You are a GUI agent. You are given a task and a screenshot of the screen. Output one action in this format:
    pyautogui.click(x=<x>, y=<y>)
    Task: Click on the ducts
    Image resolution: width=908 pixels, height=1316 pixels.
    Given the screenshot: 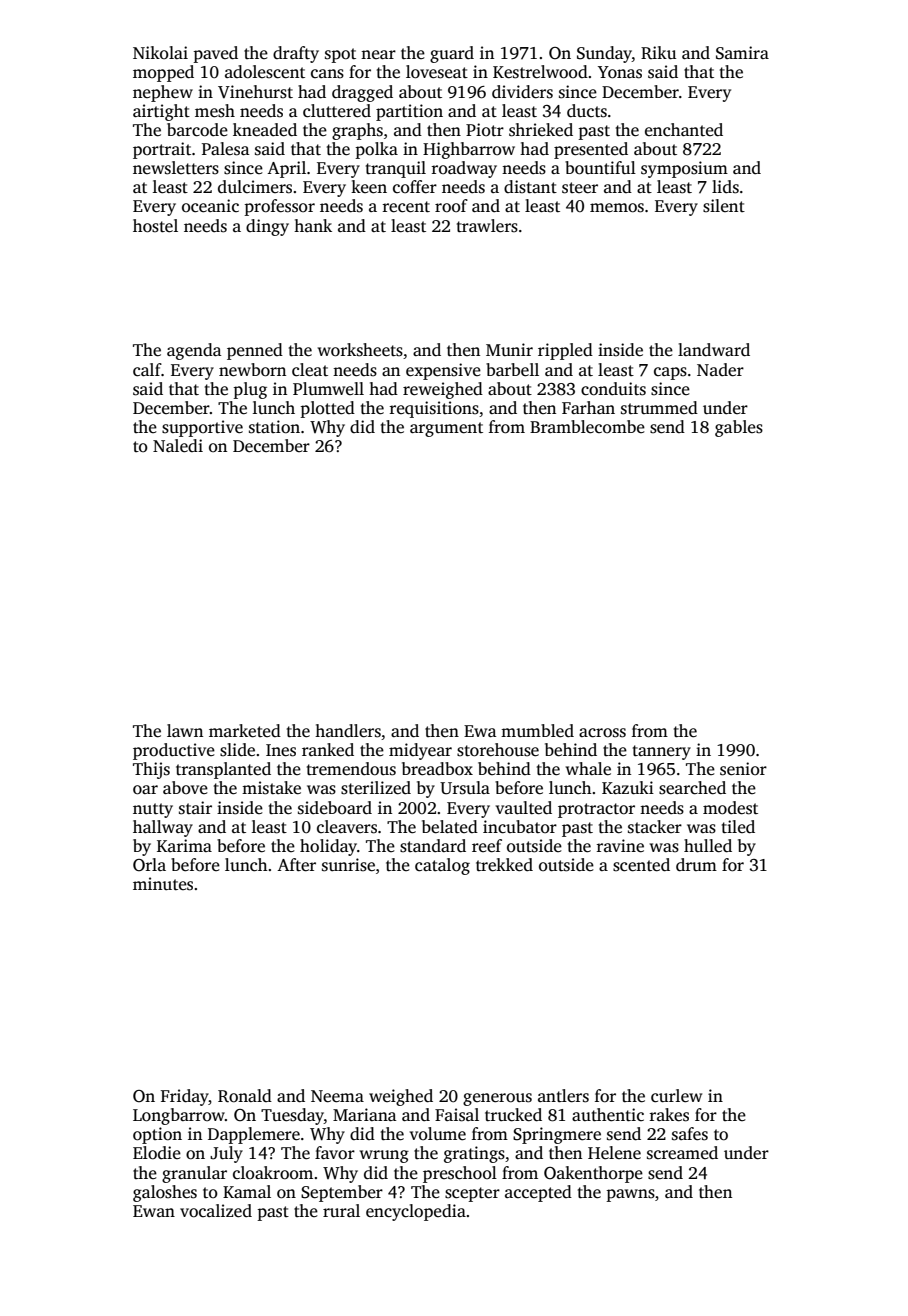 What is the action you would take?
    pyautogui.click(x=587, y=111)
